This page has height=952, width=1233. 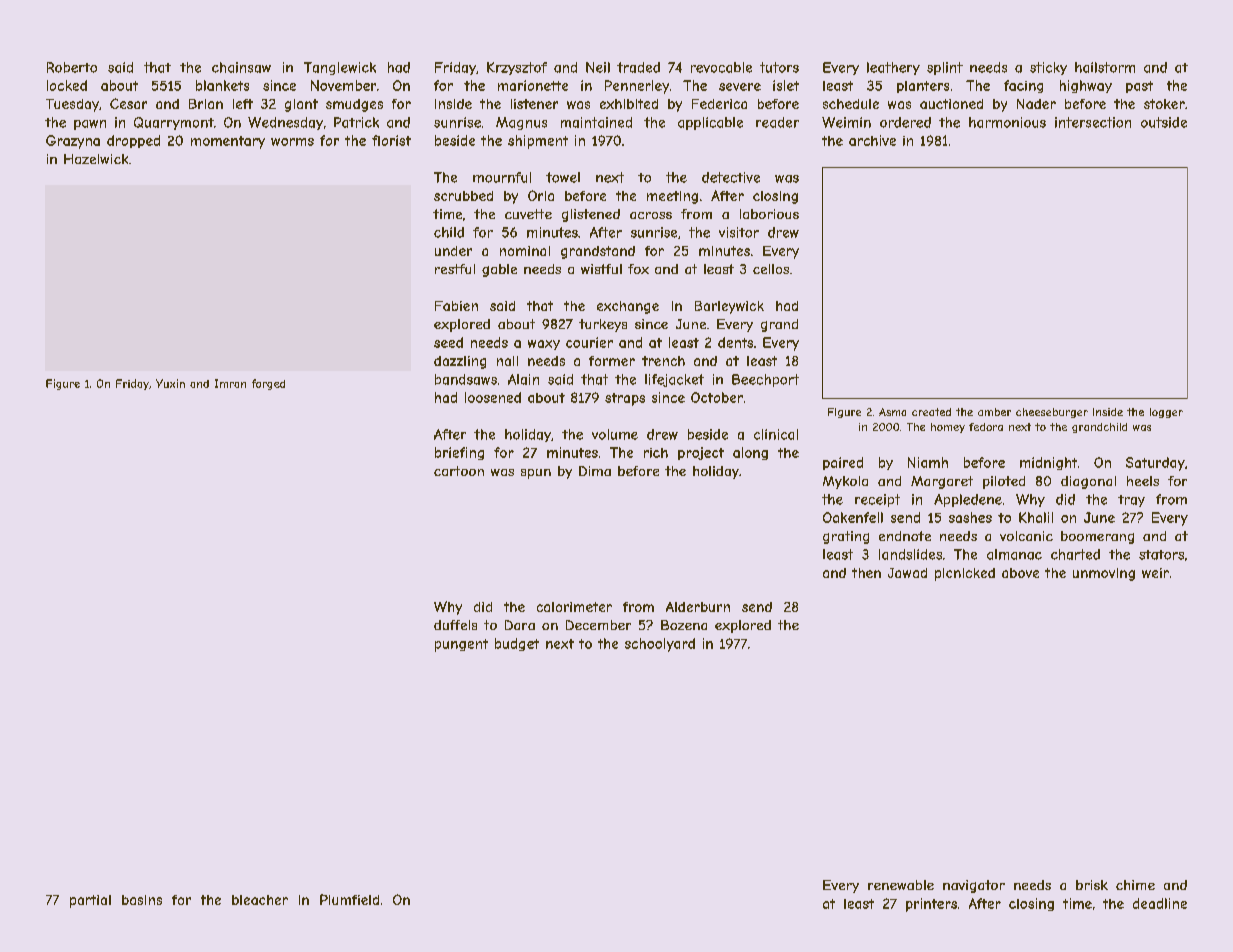 I want to click on sticky, so click(x=1048, y=68).
